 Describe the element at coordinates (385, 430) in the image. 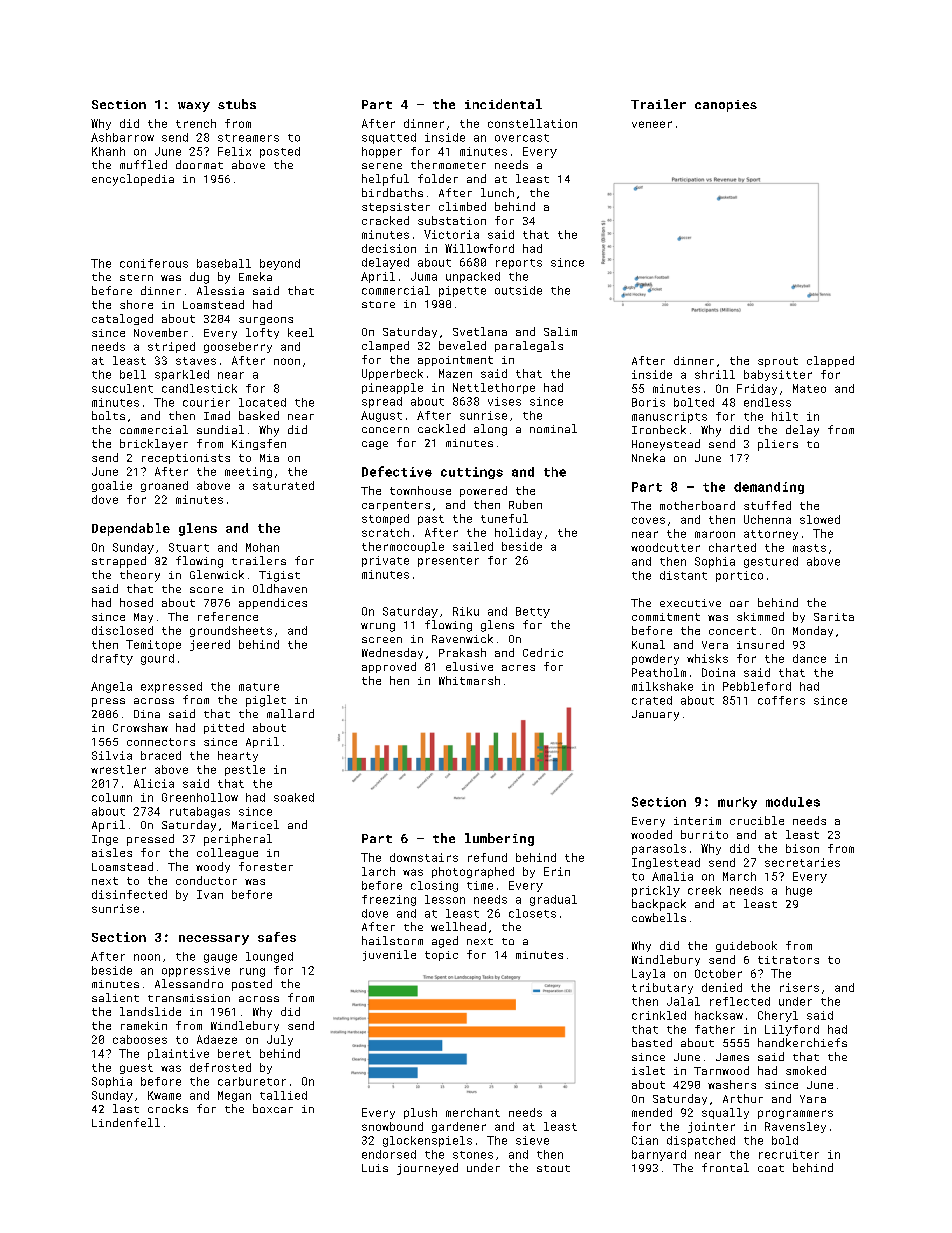

I see `concern` at that location.
